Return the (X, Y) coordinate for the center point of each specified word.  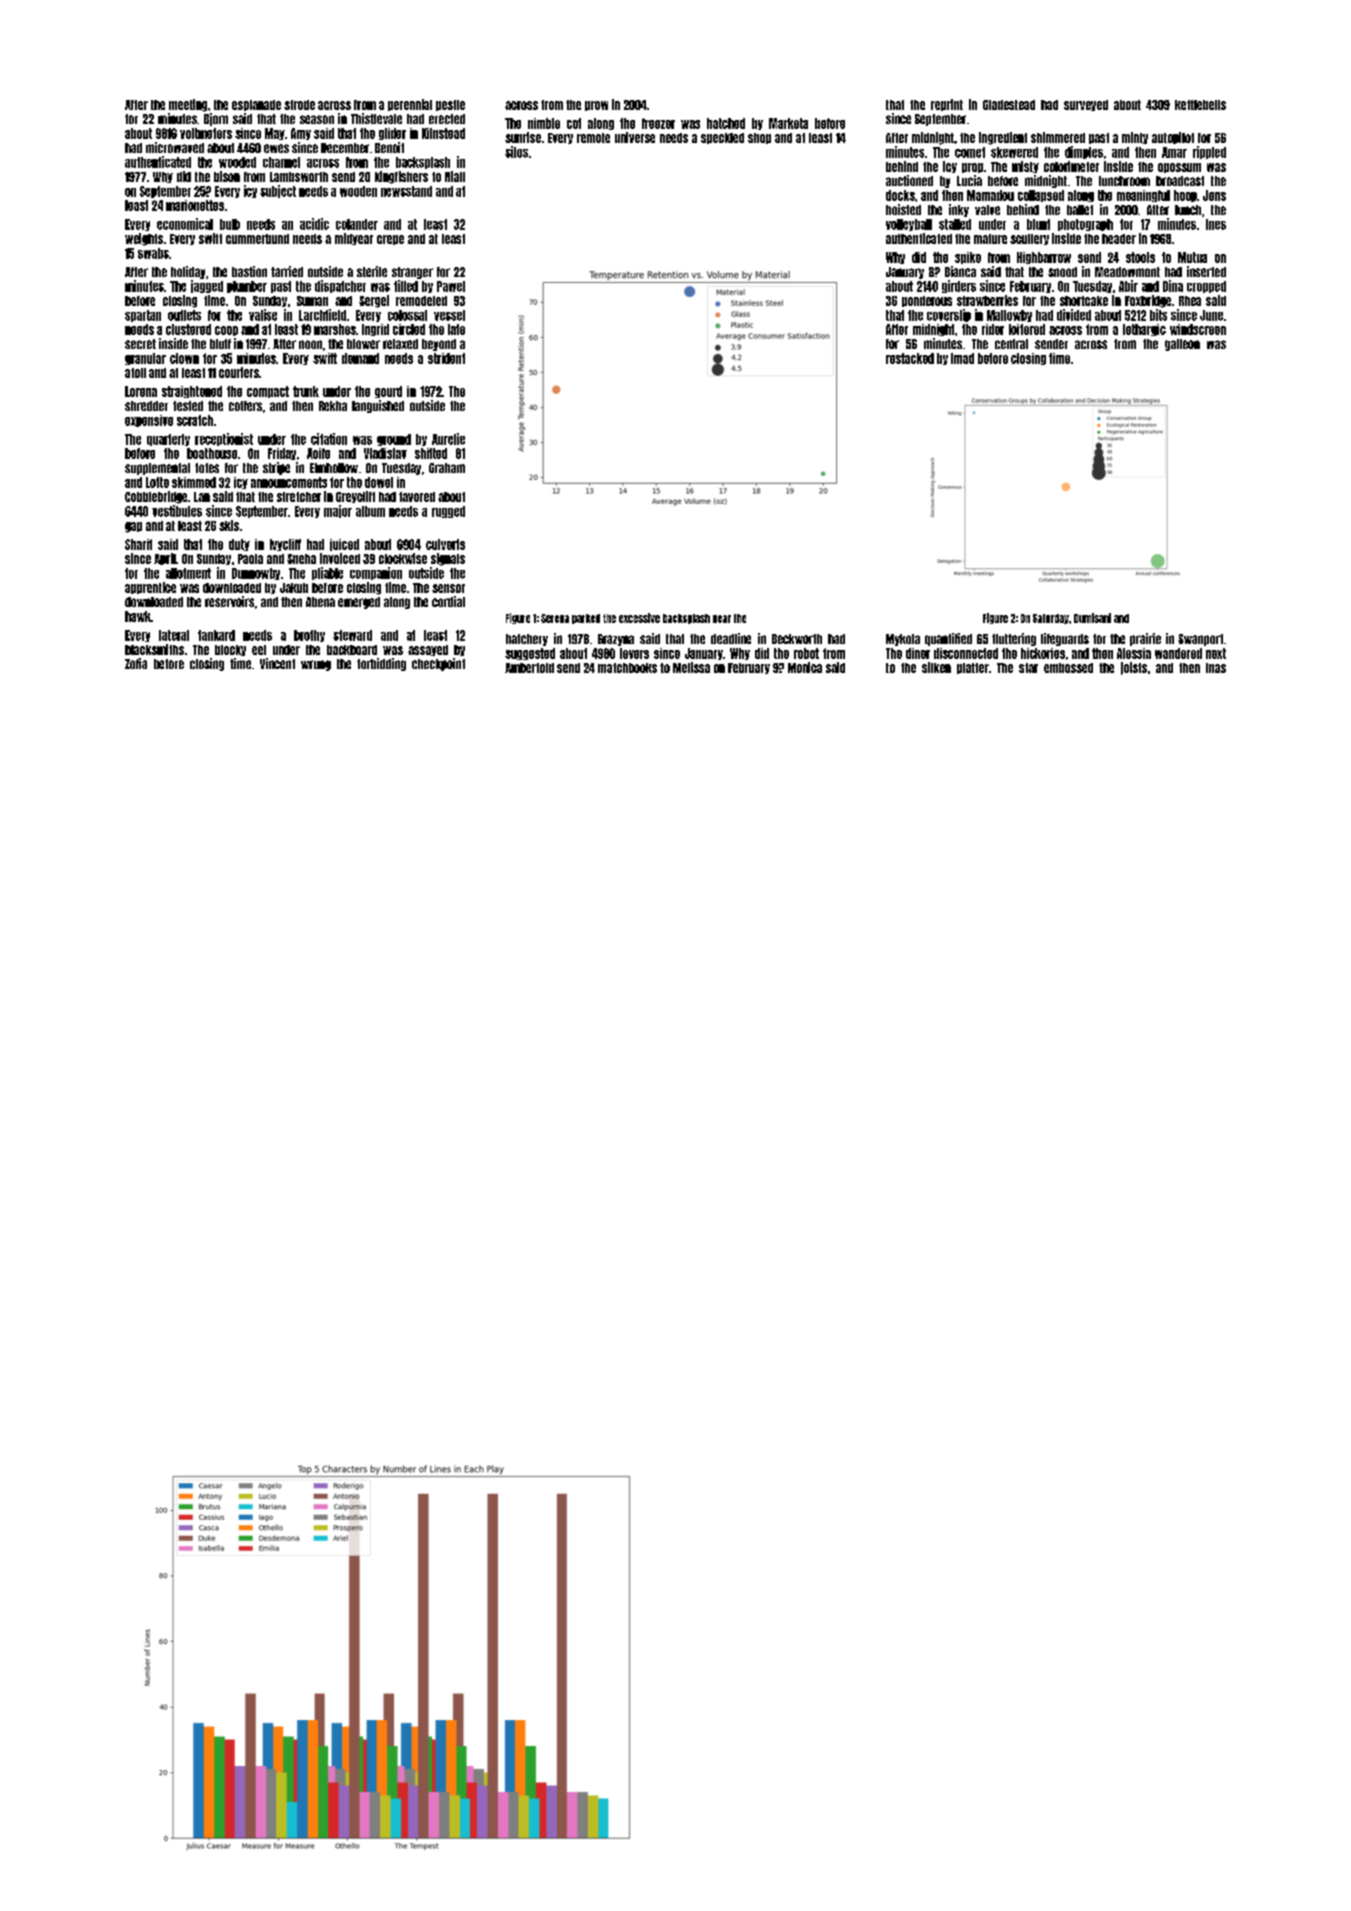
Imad (962, 358)
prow (596, 106)
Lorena (141, 391)
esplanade (256, 105)
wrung (316, 665)
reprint (947, 105)
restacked (910, 358)
